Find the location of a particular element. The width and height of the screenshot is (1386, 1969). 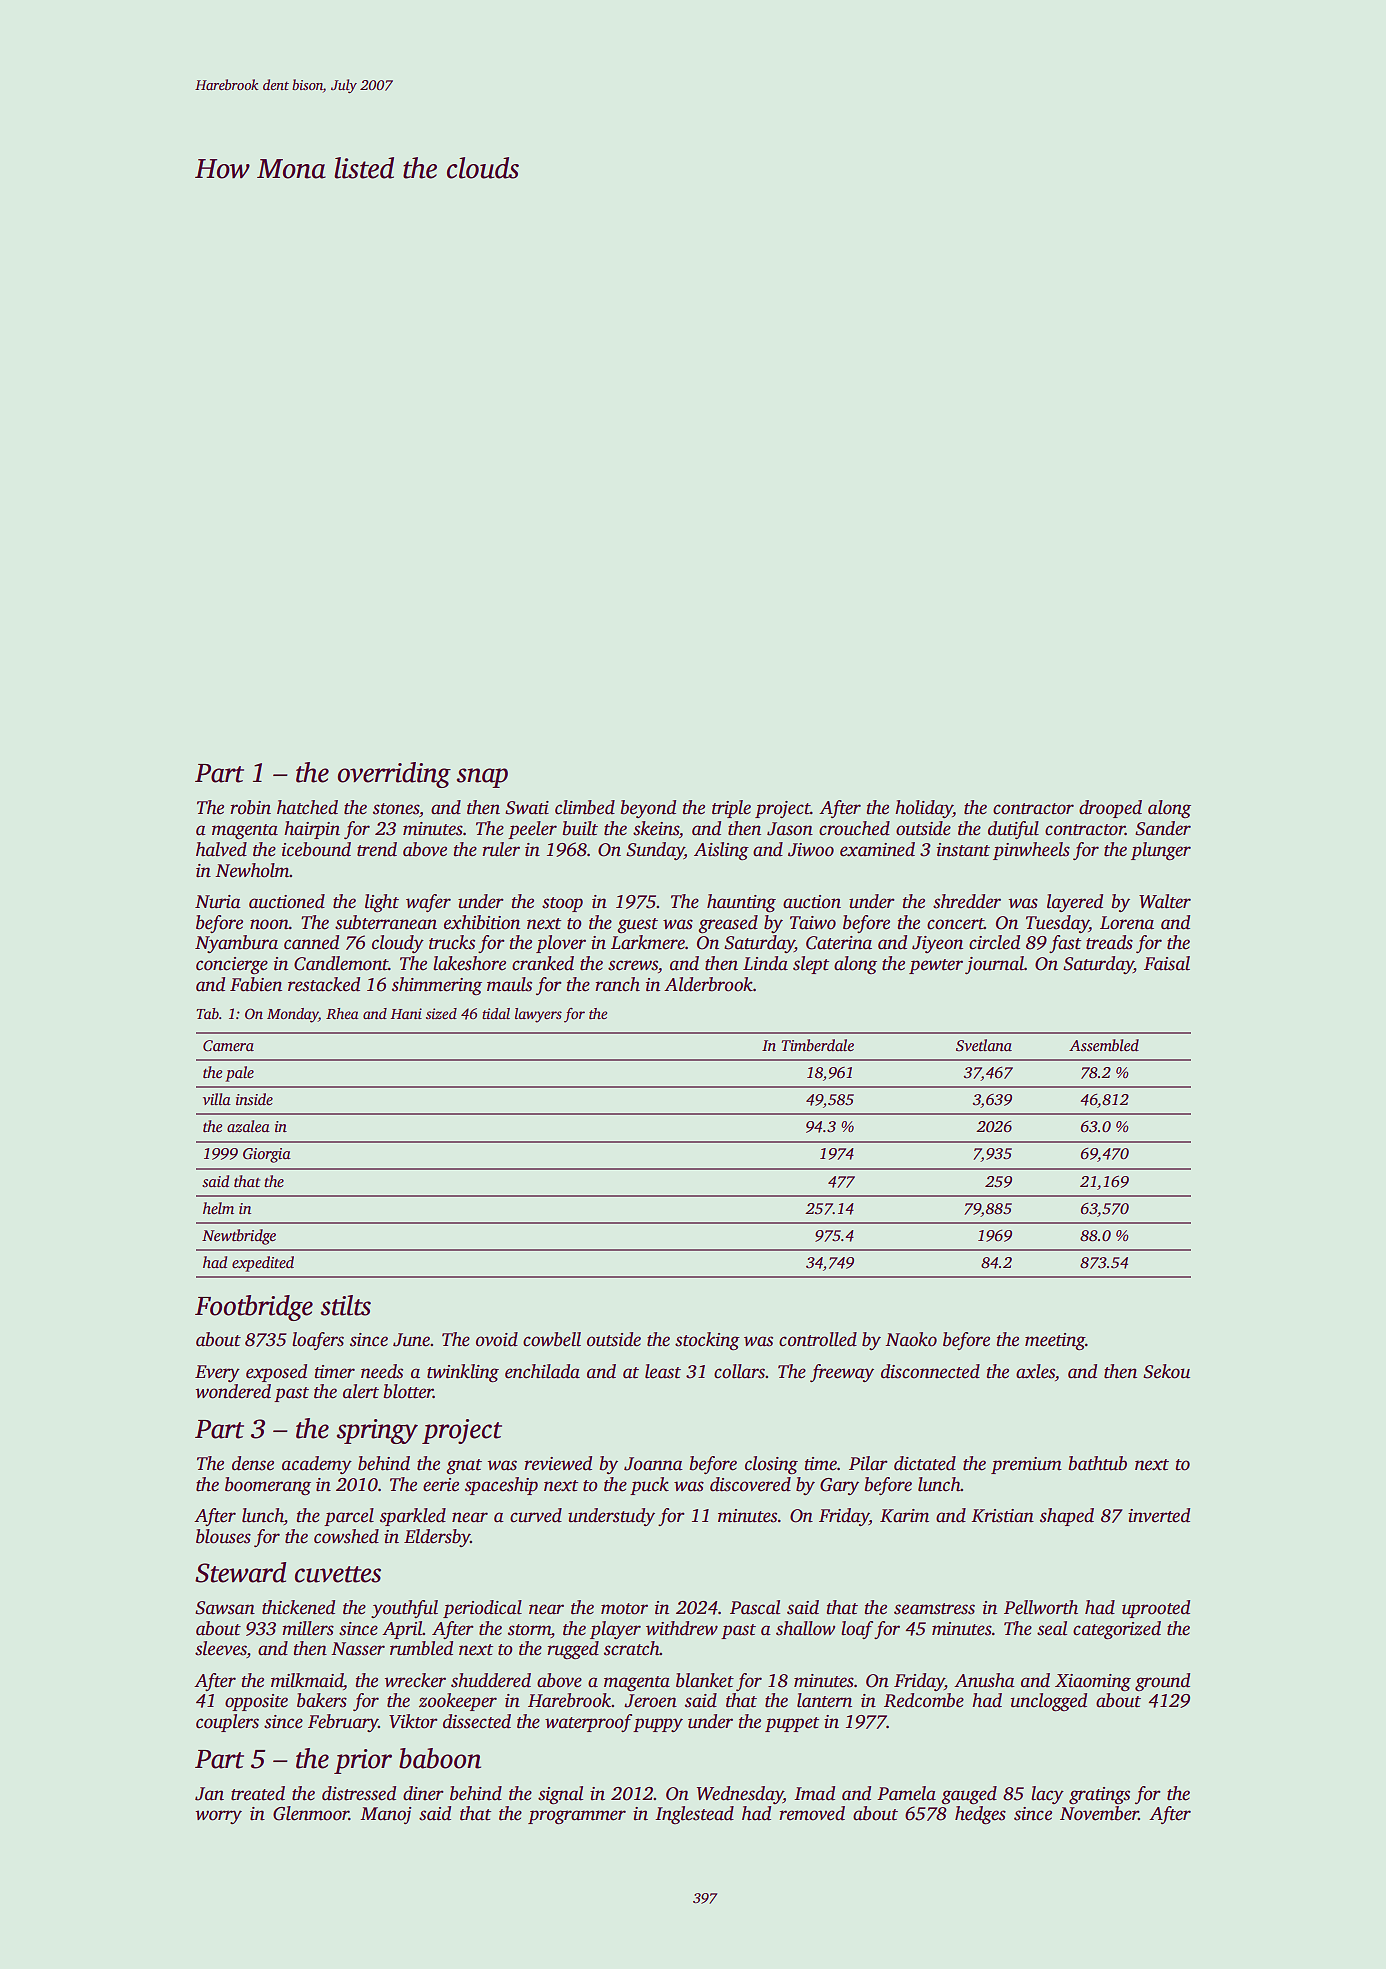

treated is located at coordinates (258, 1793).
